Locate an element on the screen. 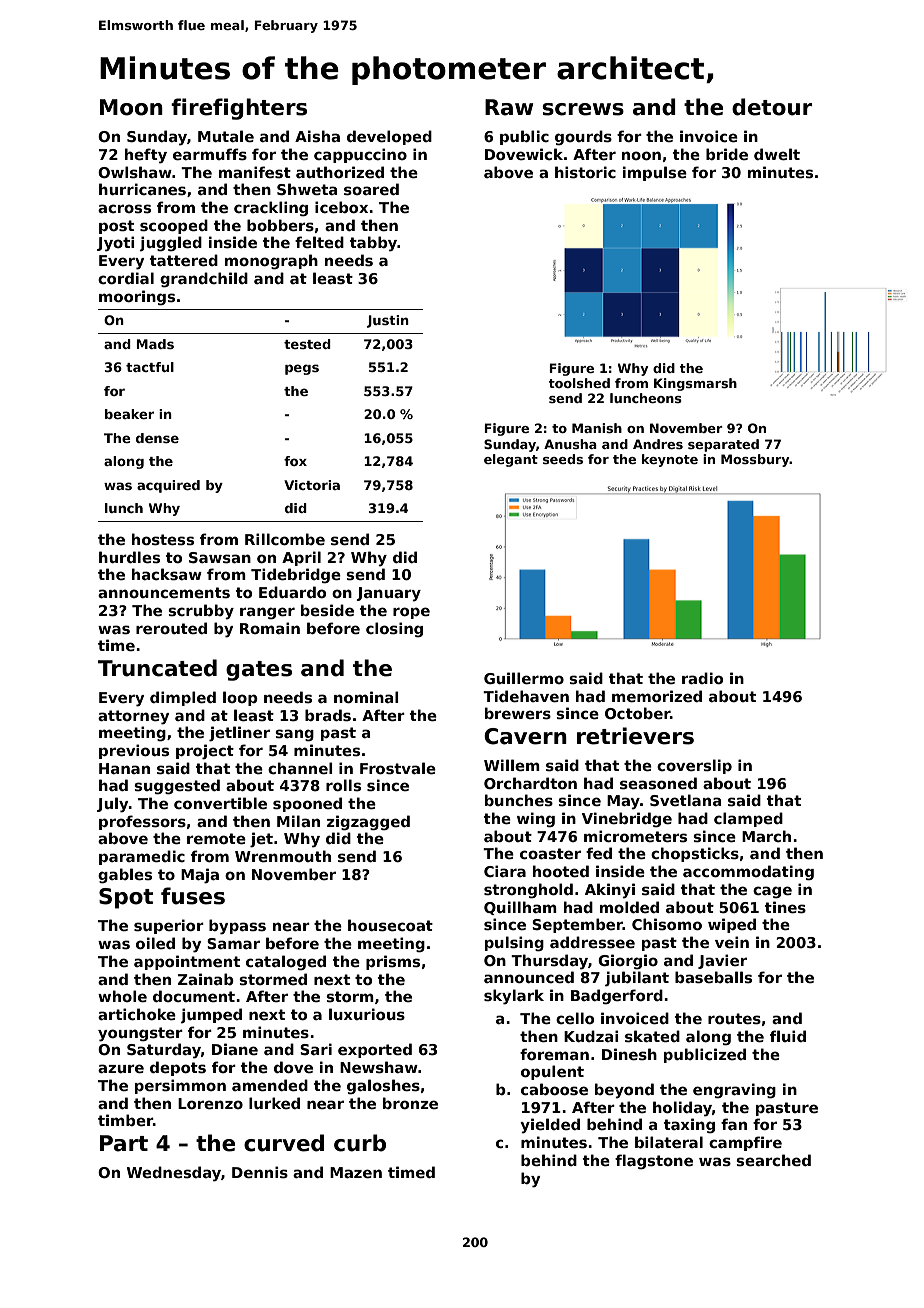 This screenshot has width=924, height=1308. hurdles is located at coordinates (129, 557).
